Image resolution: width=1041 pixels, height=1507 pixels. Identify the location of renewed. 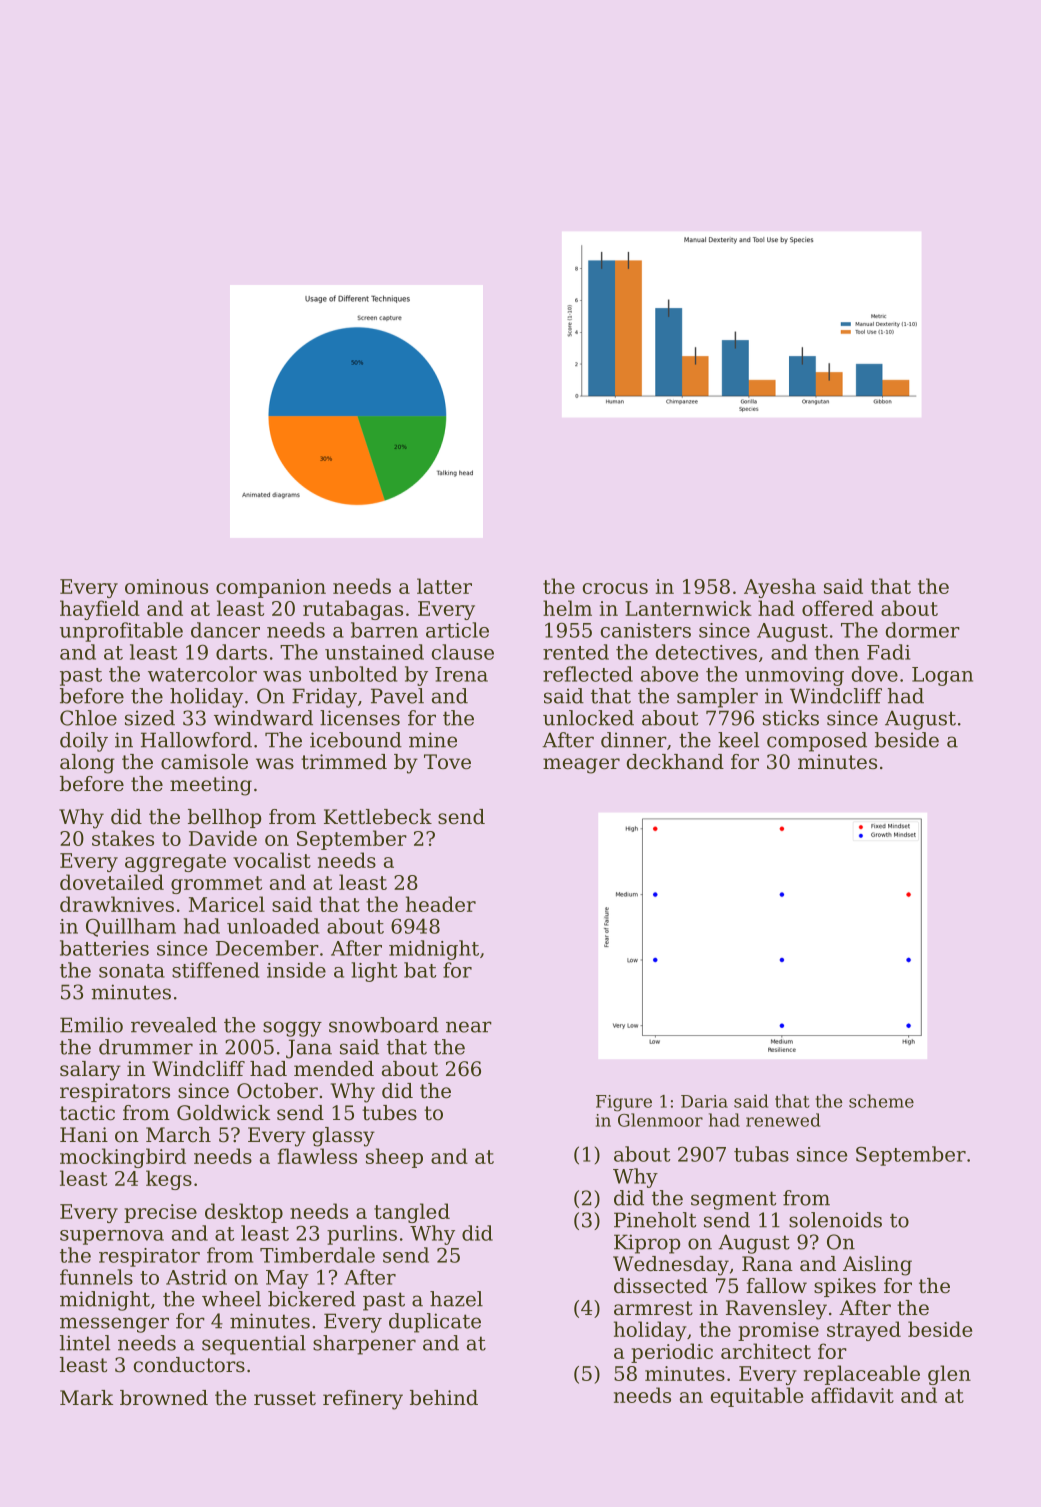
(783, 1120).
